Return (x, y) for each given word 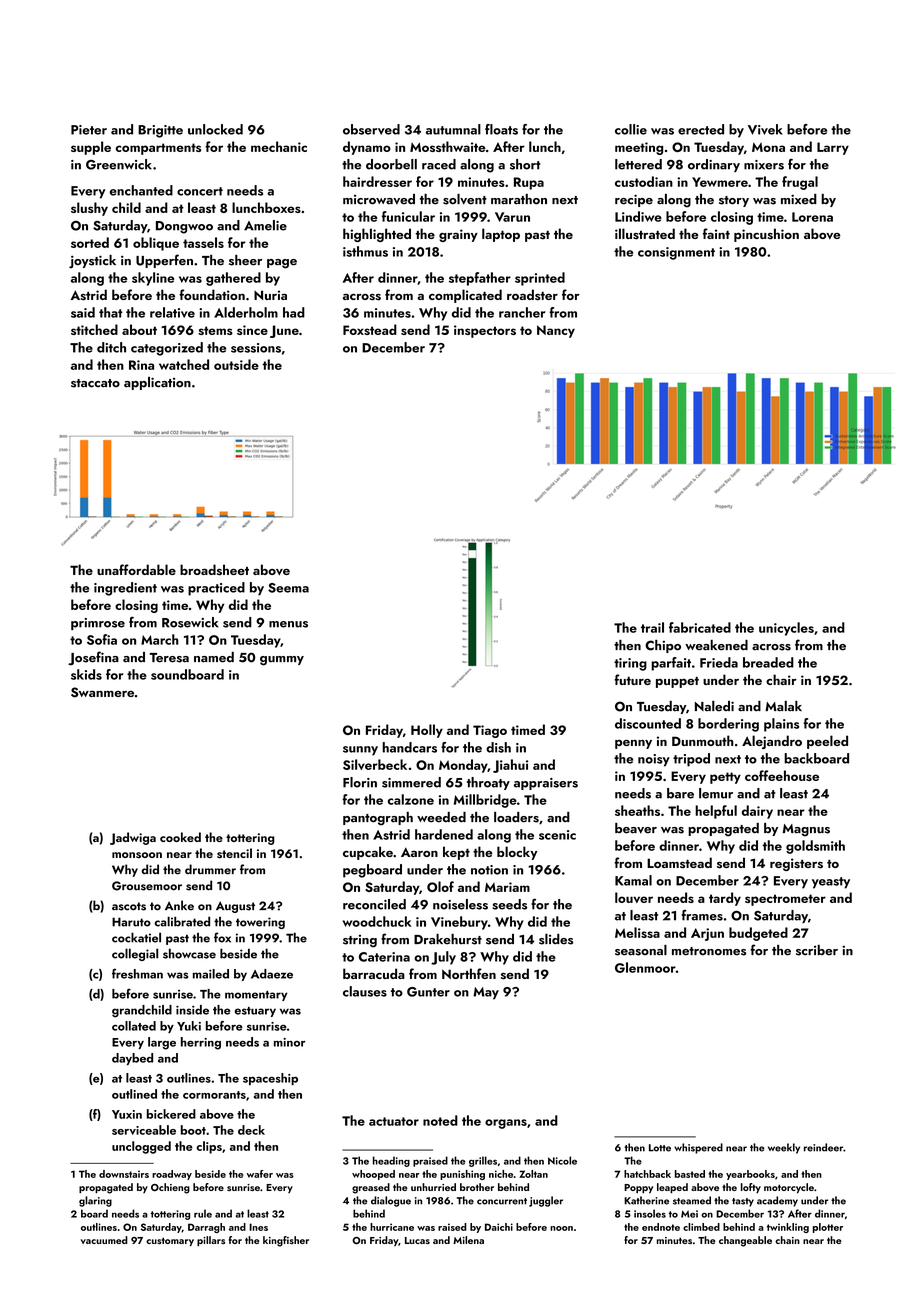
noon (561, 1228)
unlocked (215, 129)
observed (371, 129)
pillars (211, 1241)
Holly (427, 731)
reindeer (823, 1147)
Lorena (812, 217)
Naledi (714, 706)
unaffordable (136, 569)
